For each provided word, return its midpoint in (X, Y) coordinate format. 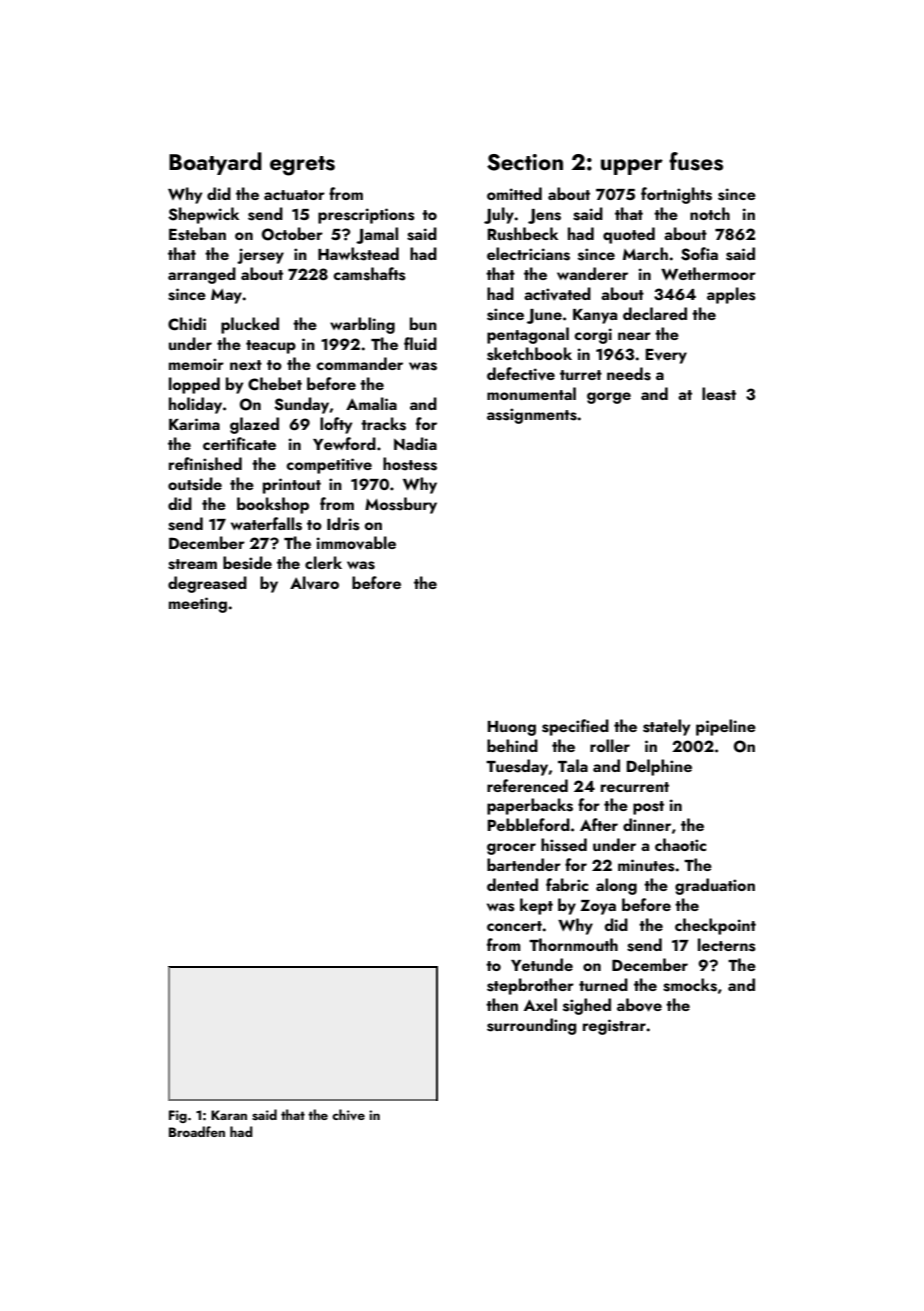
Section (525, 162)
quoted (629, 235)
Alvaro (314, 583)
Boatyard (215, 163)
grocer (511, 849)
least (719, 394)
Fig (178, 1116)
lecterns (727, 945)
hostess (410, 464)
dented (512, 884)
